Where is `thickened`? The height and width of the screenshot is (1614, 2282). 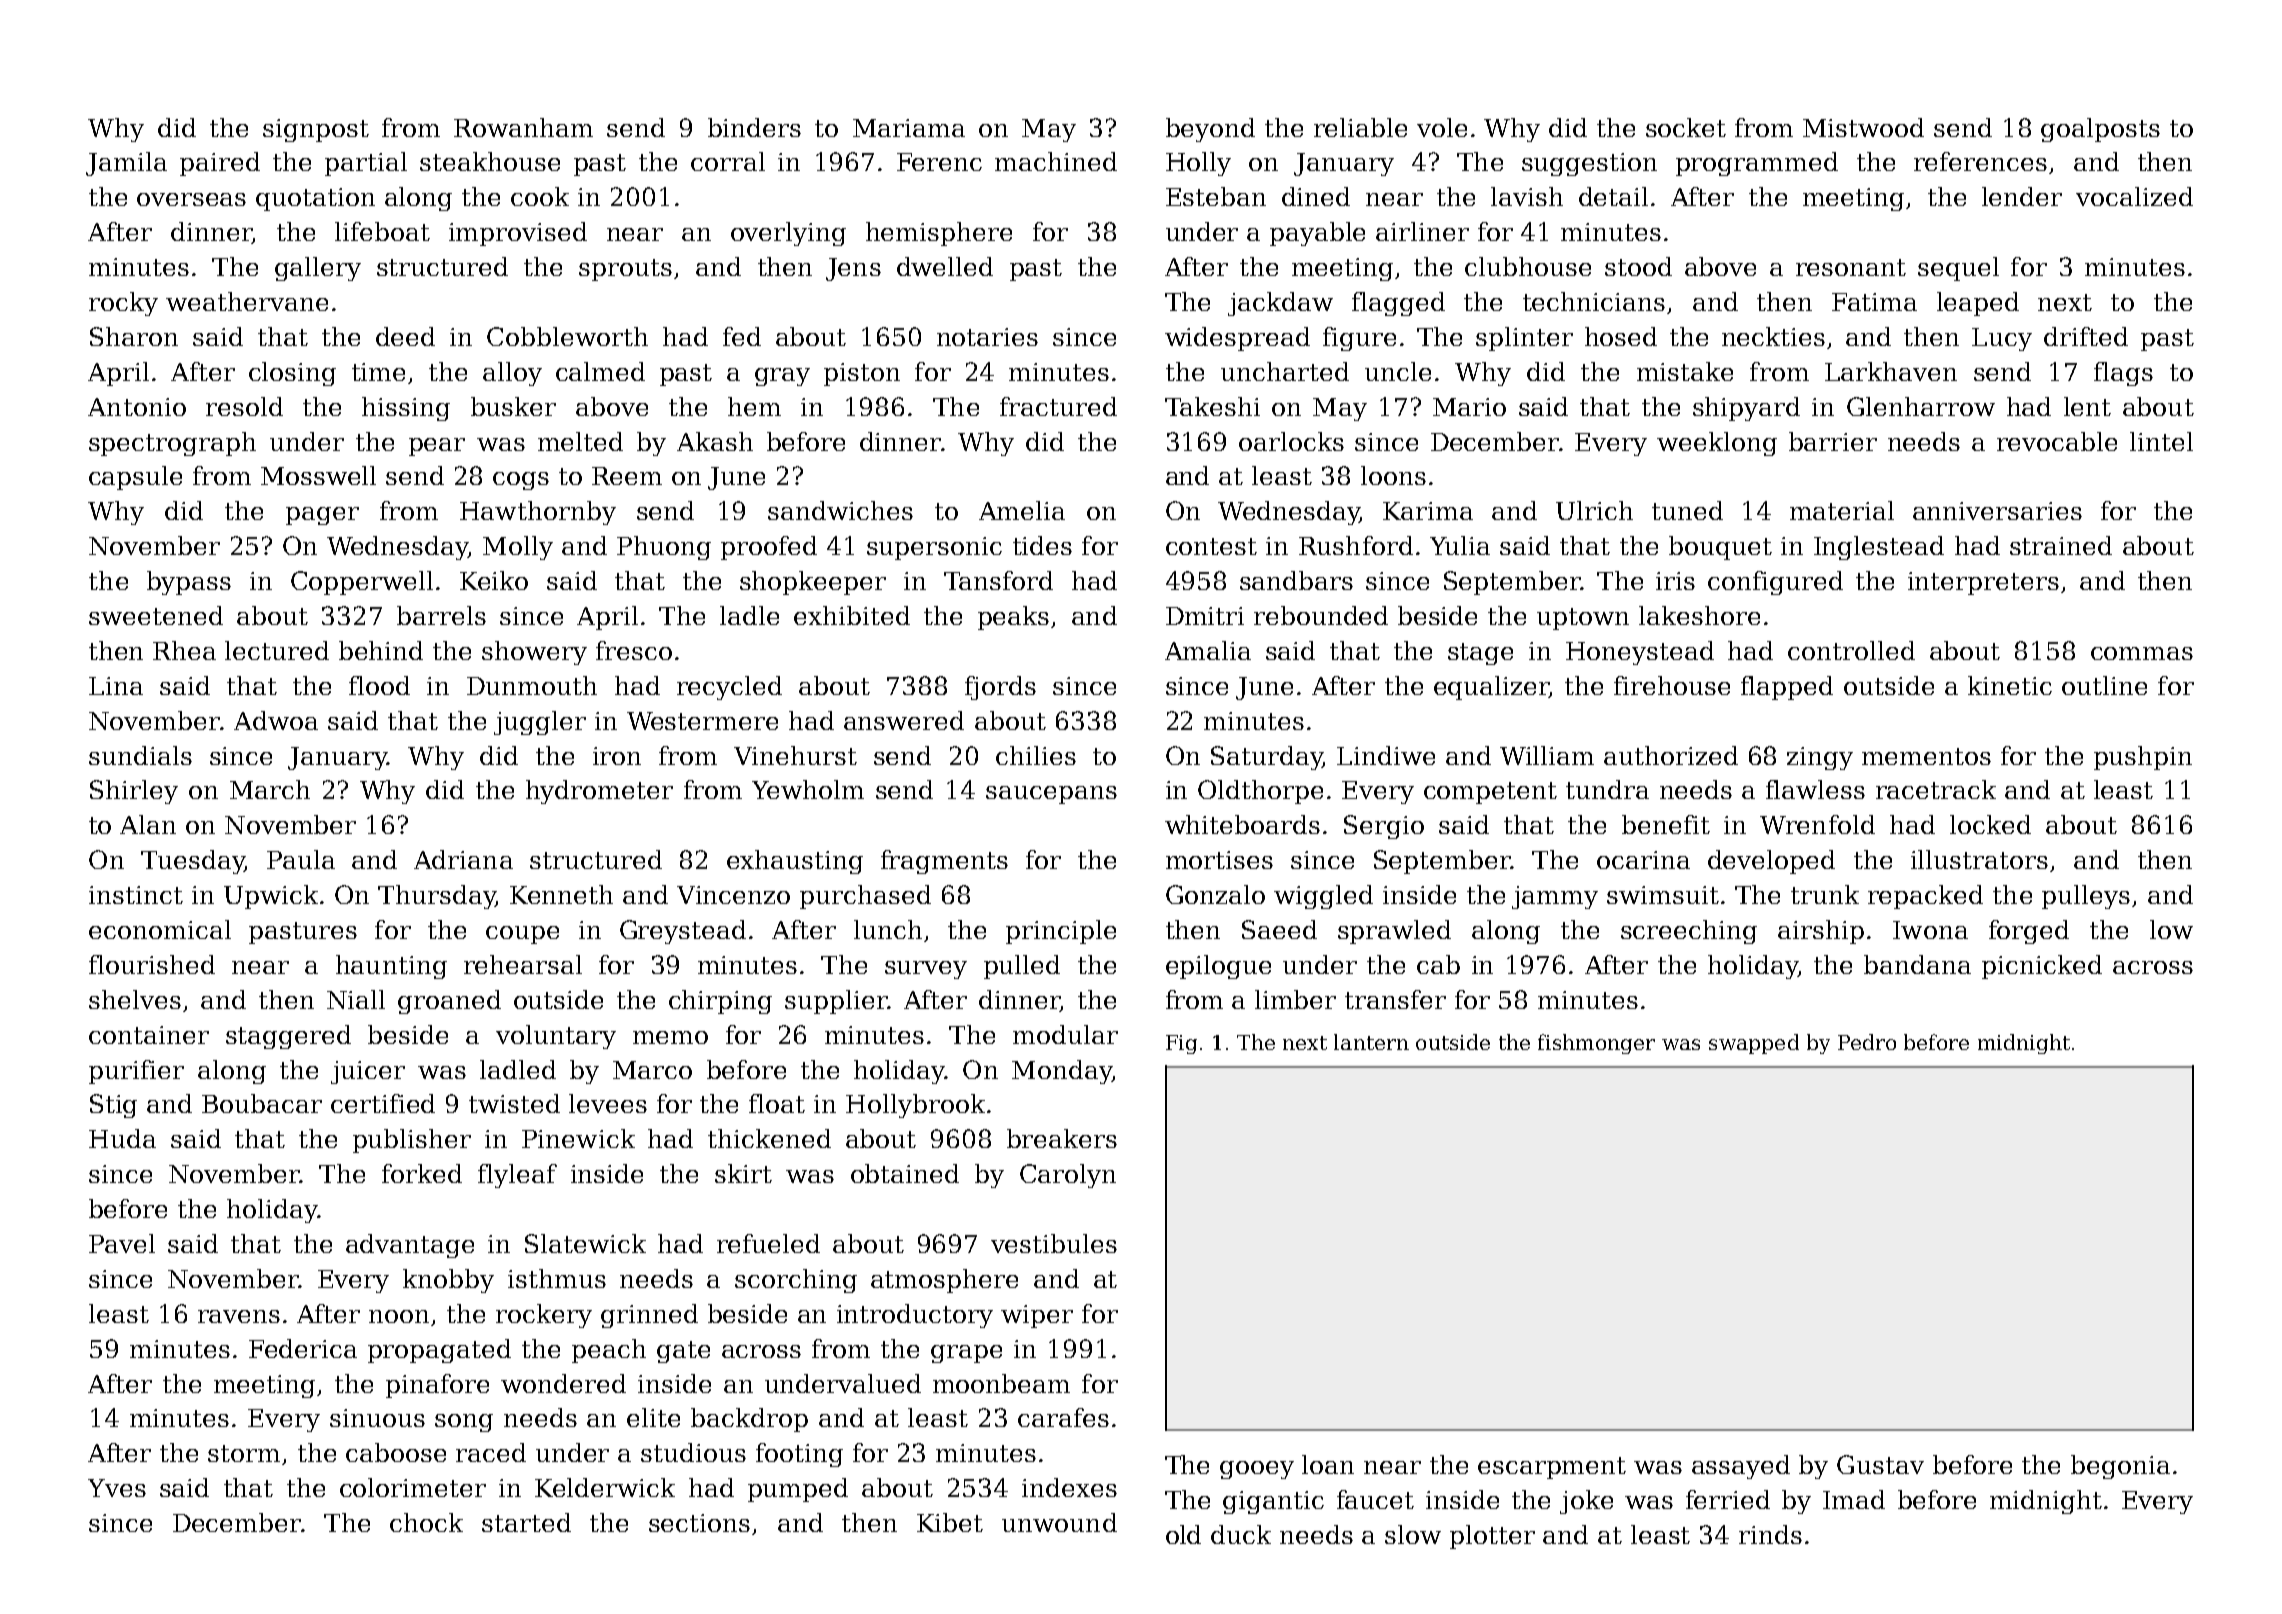
thickened is located at coordinates (769, 1138).
